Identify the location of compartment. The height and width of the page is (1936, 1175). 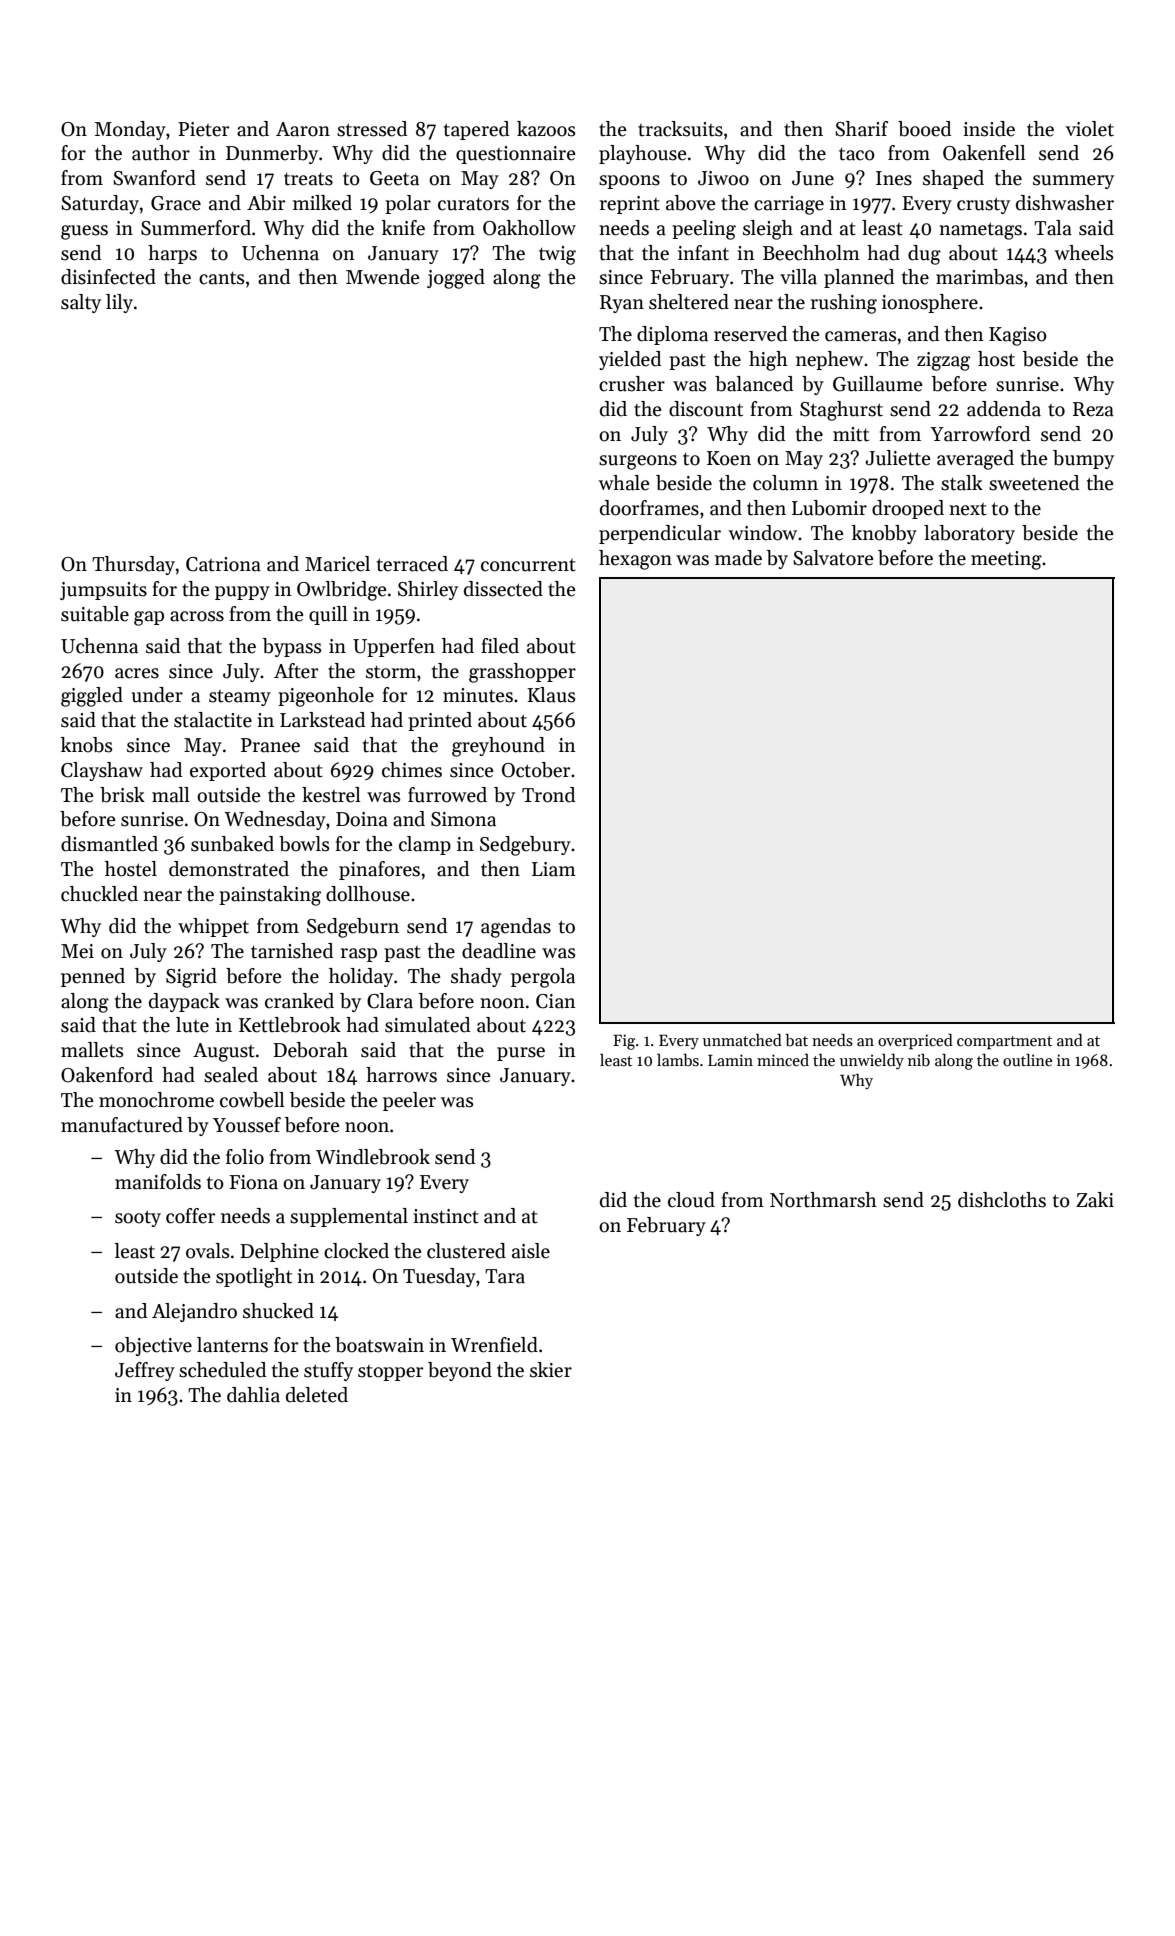
(1004, 1043).
